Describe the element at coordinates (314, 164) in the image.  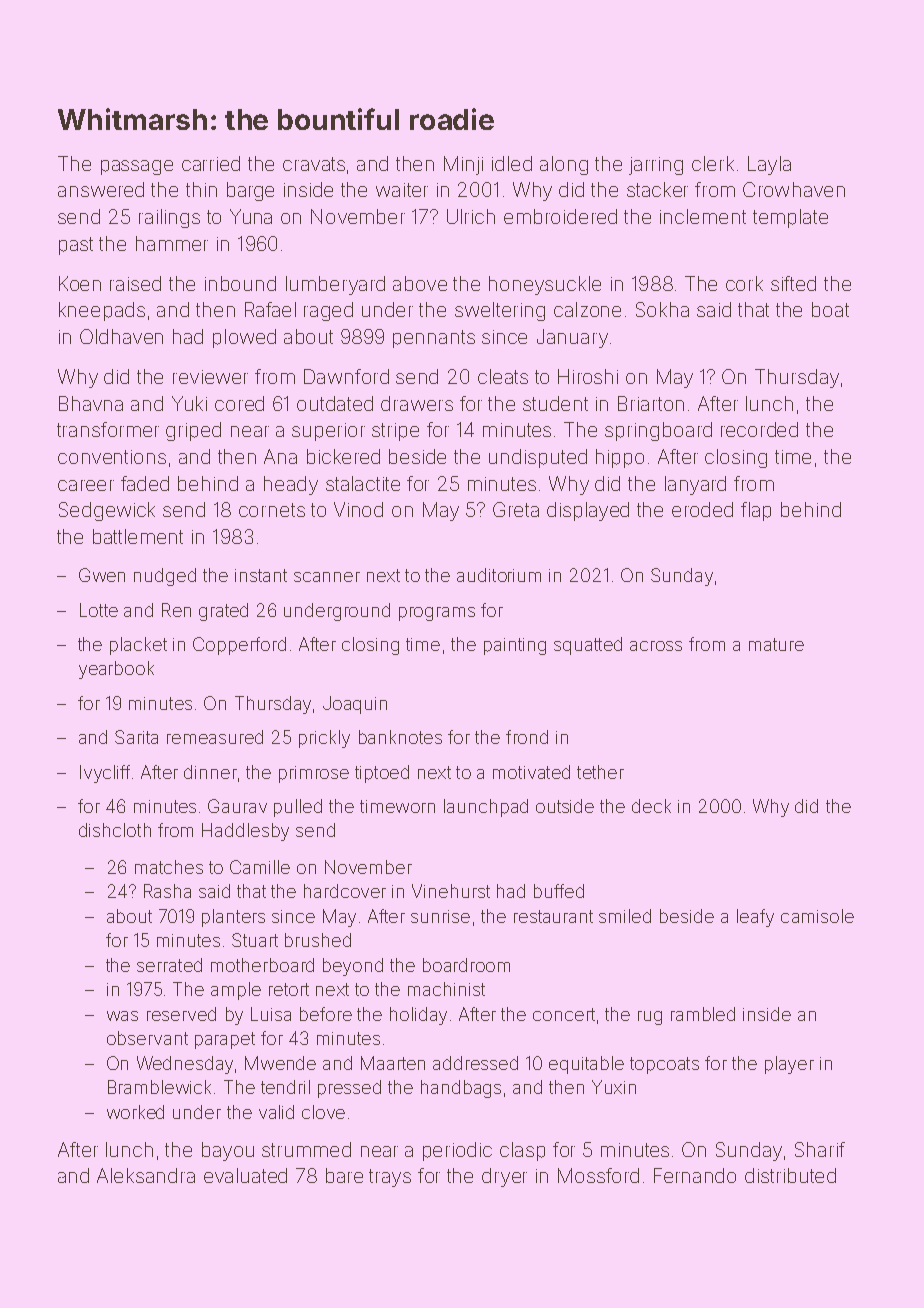
I see `cravats` at that location.
